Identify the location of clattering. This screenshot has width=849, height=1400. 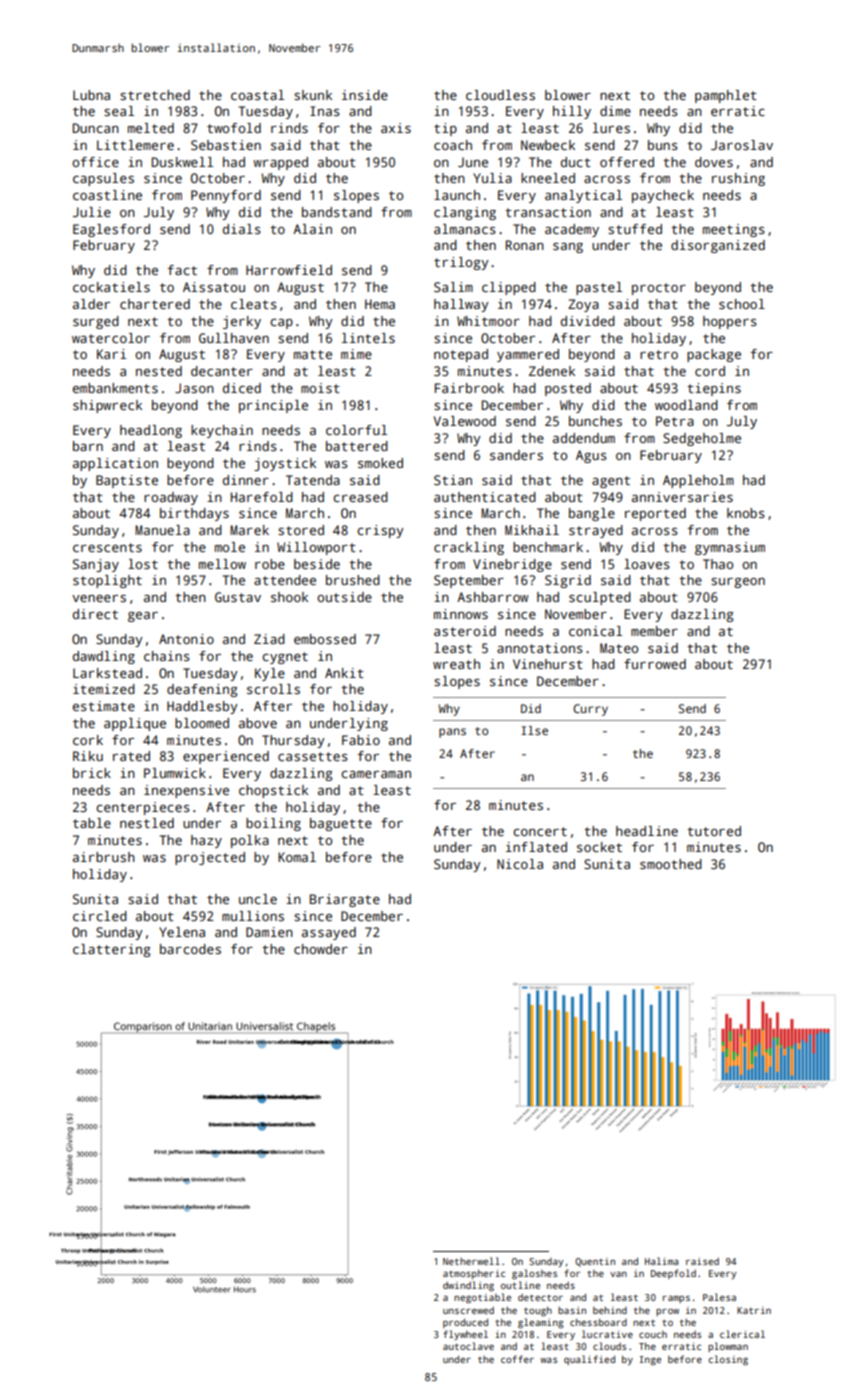
(111, 950).
